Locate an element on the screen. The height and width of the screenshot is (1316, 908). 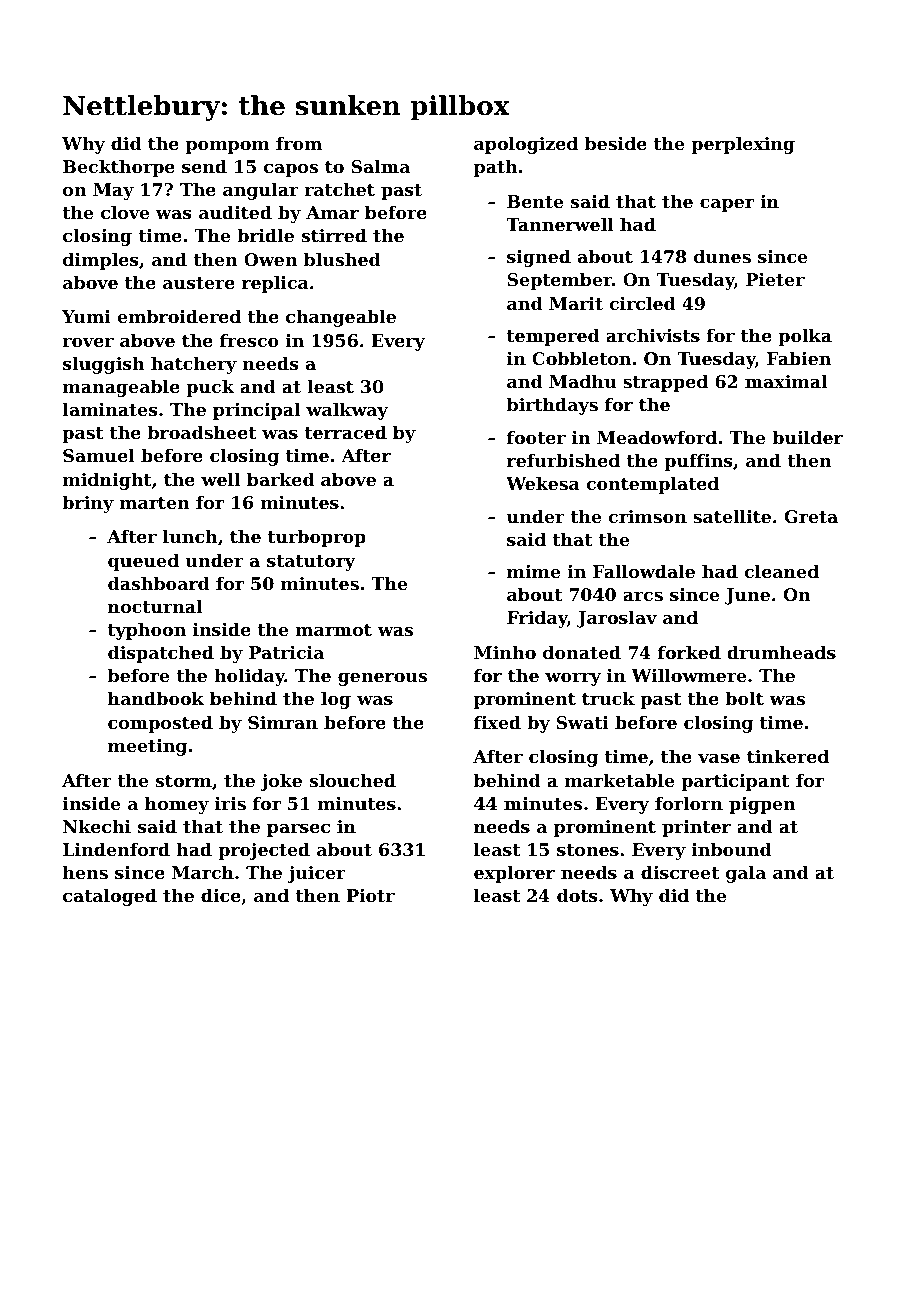
pompom is located at coordinates (228, 147).
